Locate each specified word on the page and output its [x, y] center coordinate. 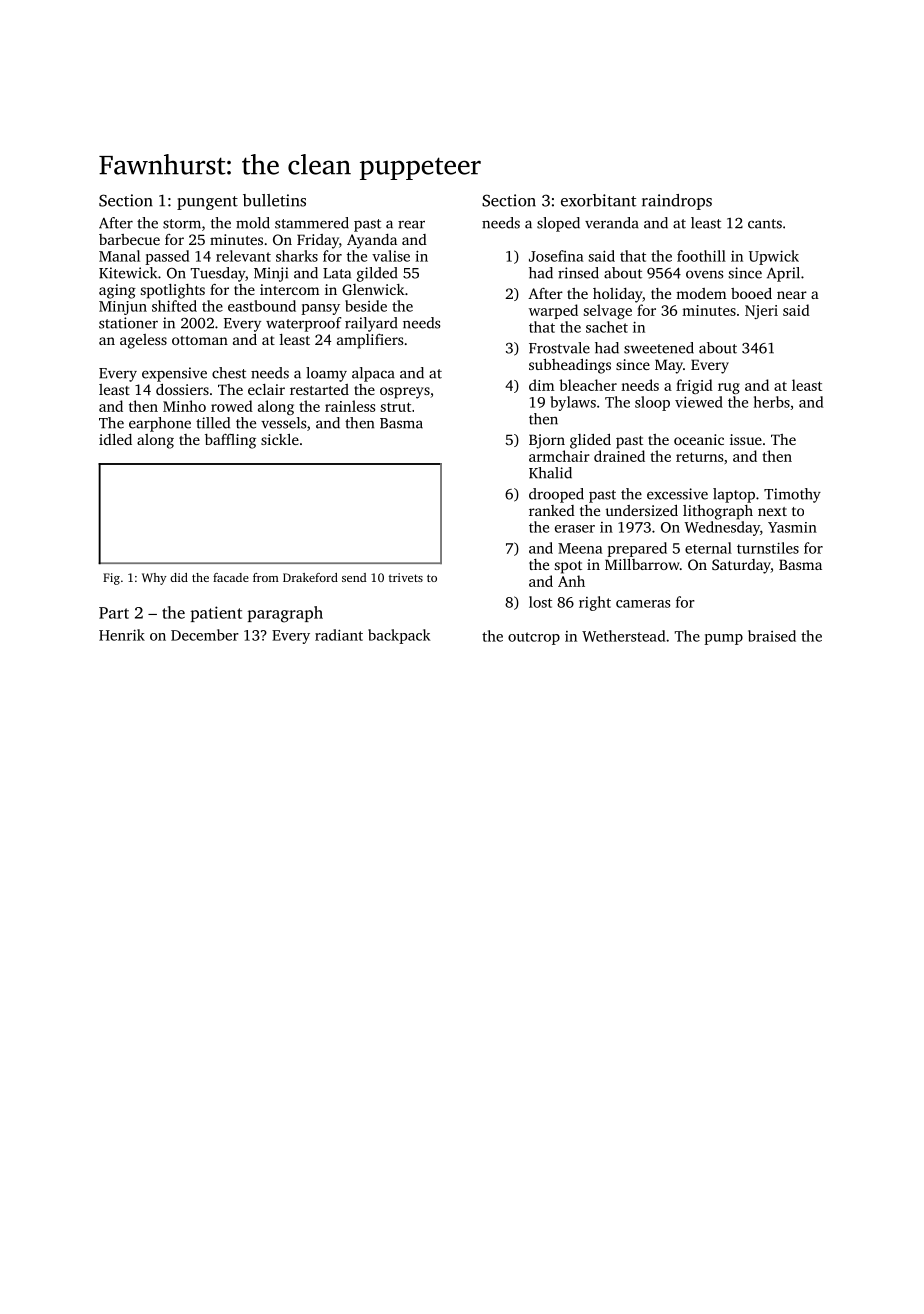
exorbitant [598, 200]
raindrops [677, 202]
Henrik [122, 635]
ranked [552, 510]
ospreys [405, 393]
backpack [399, 636]
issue [746, 439]
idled [115, 439]
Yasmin [792, 527]
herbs [772, 402]
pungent [207, 203]
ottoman [200, 340]
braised [772, 636]
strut [396, 407]
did [179, 577]
